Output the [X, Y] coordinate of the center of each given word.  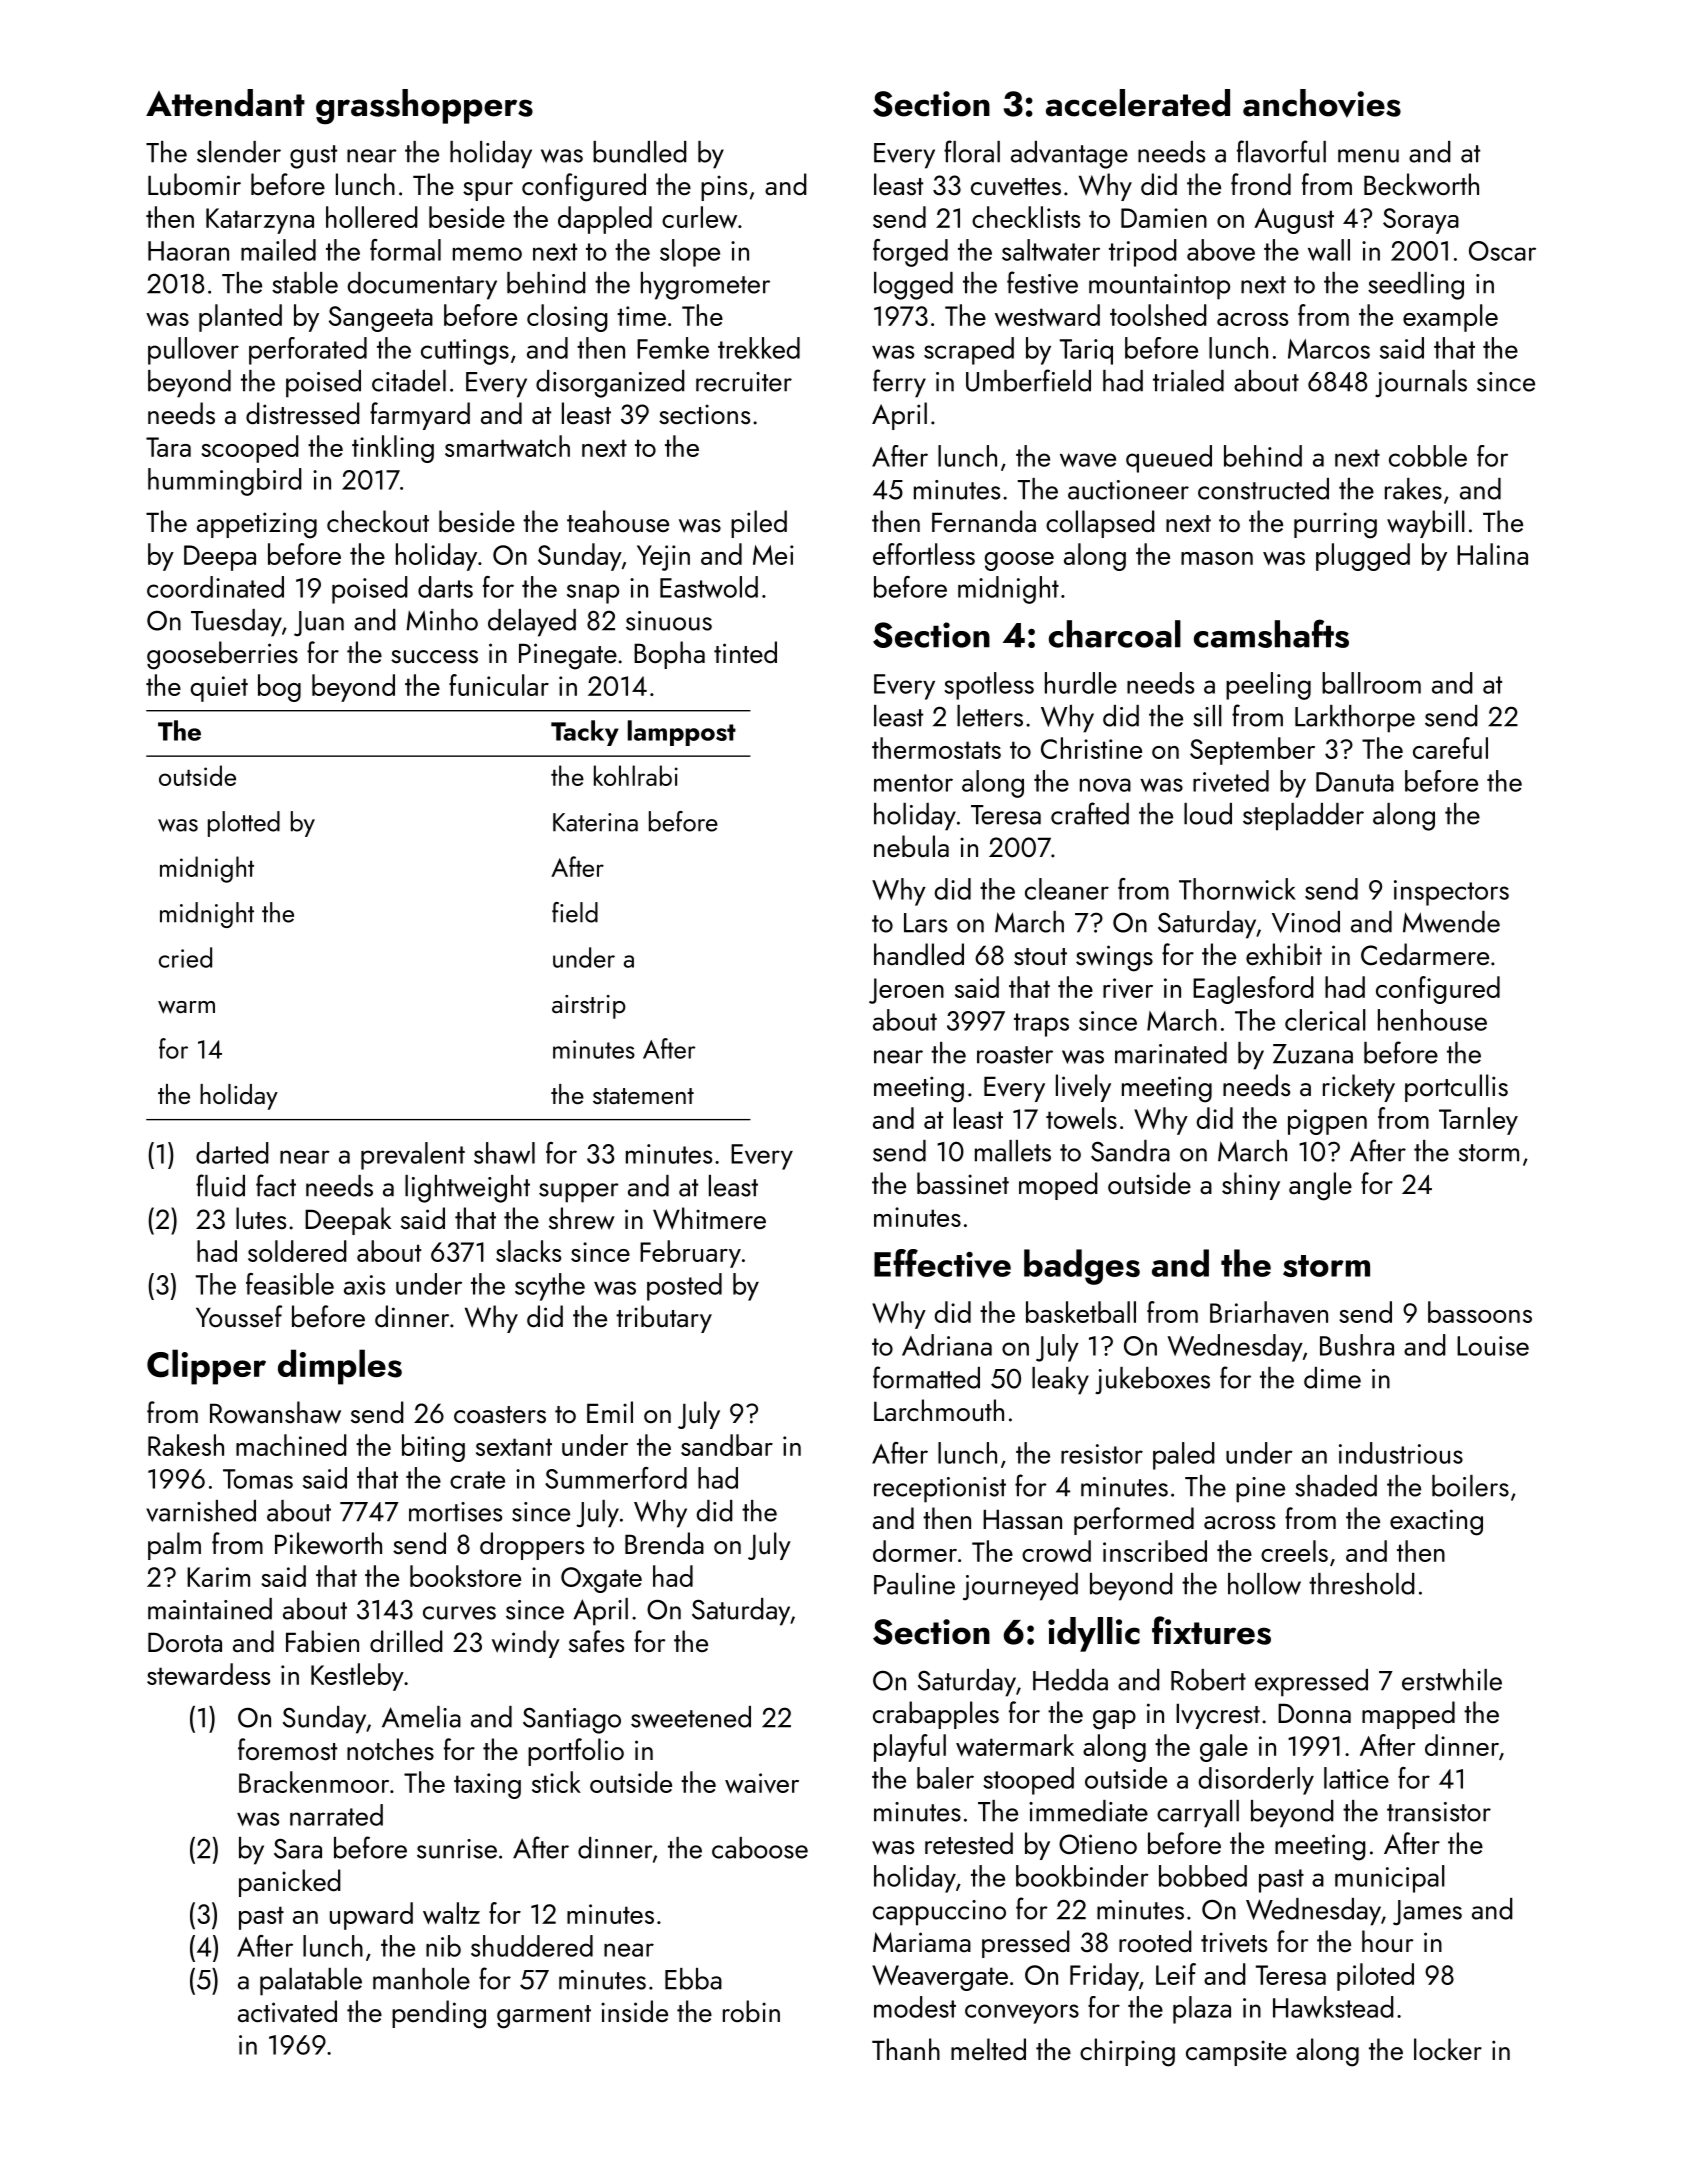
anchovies [1322, 103]
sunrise [457, 1849]
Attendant [225, 103]
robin [751, 2011]
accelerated [1138, 103]
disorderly [1256, 1781]
